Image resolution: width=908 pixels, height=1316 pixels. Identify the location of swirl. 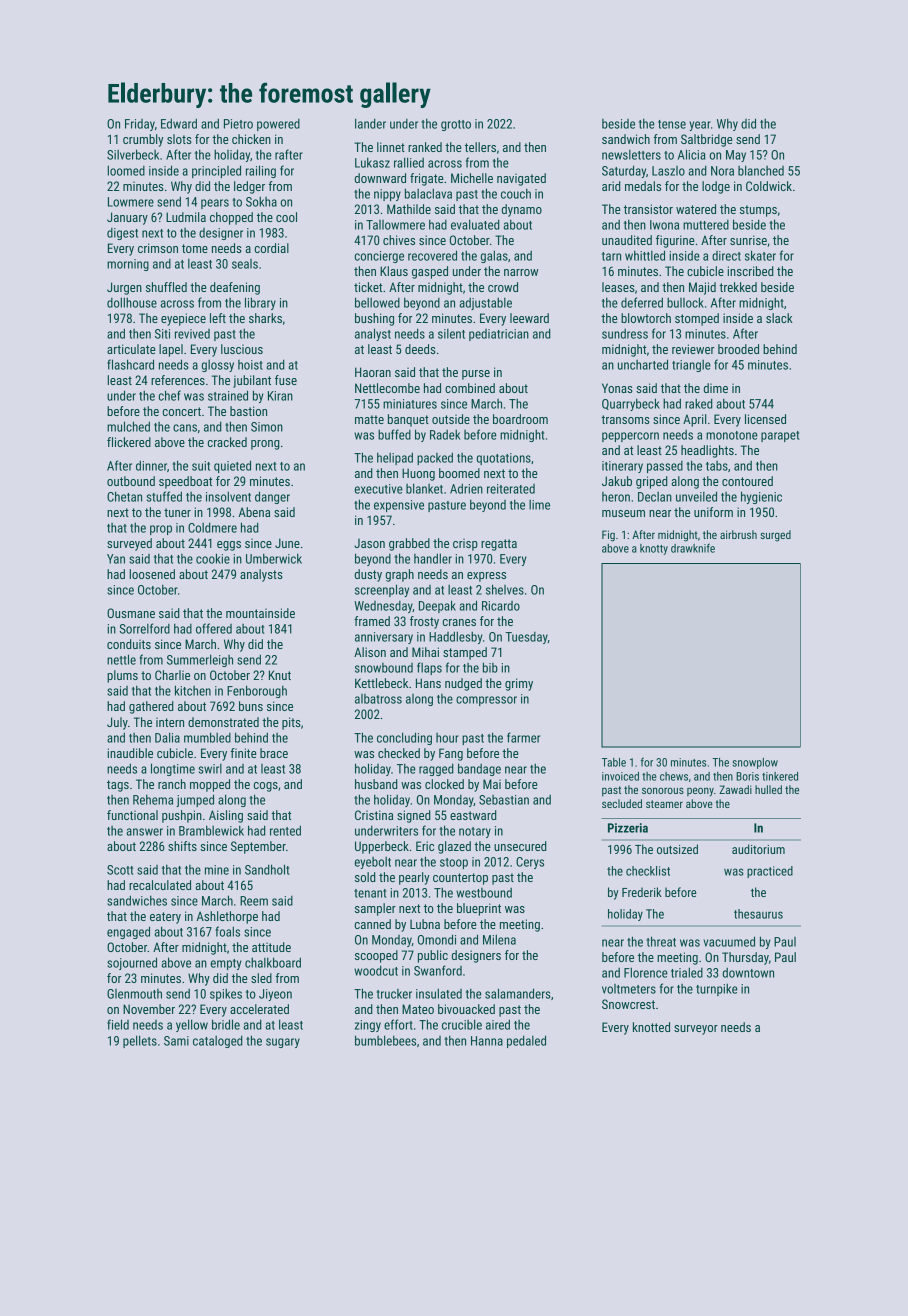
(210, 769).
